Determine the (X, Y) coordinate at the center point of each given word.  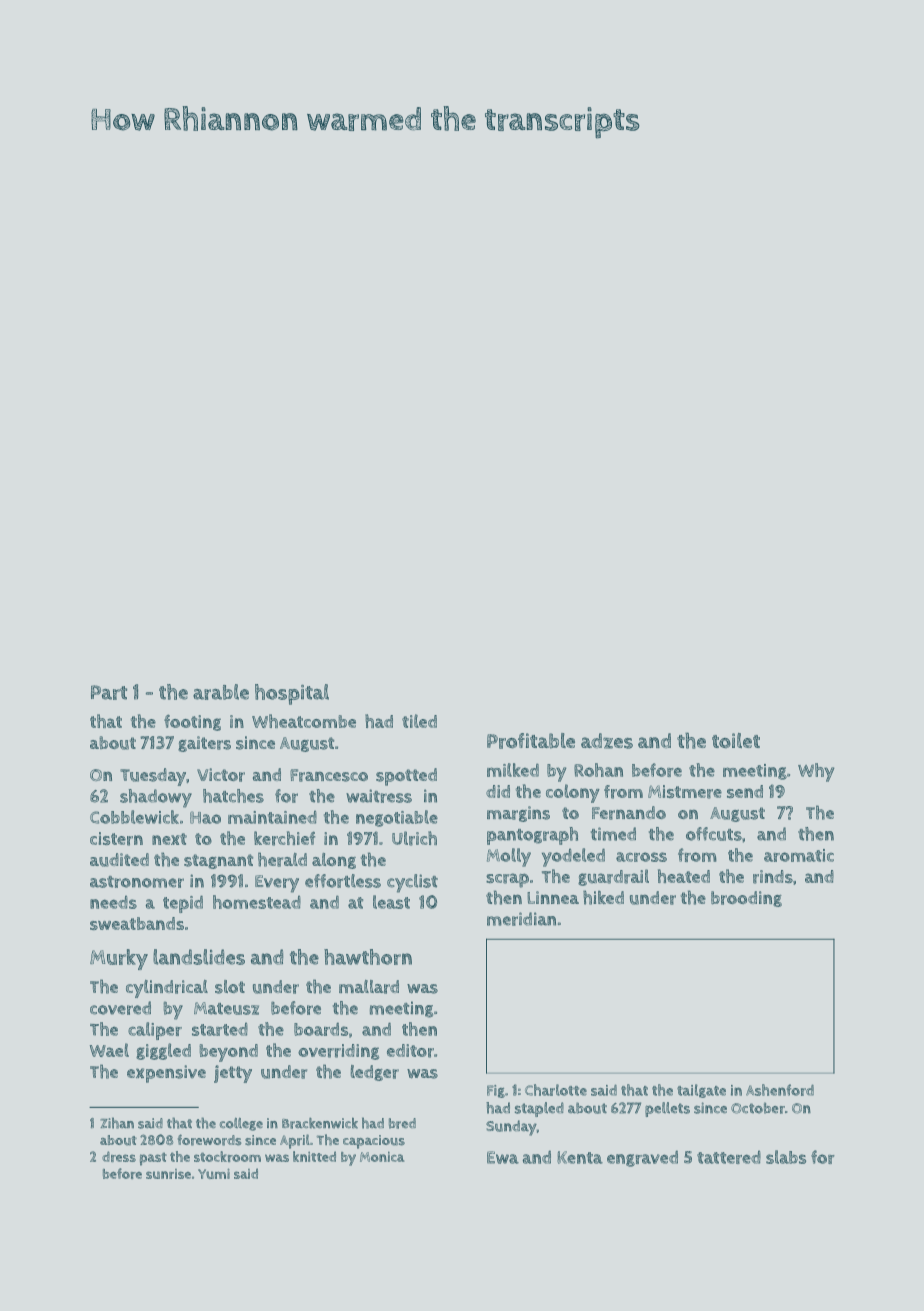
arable (221, 692)
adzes (607, 741)
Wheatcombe (304, 721)
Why (816, 772)
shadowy (156, 798)
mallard (369, 987)
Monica (382, 1156)
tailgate (701, 1091)
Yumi (214, 1173)
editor (410, 1051)
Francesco (329, 775)
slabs (786, 1157)
